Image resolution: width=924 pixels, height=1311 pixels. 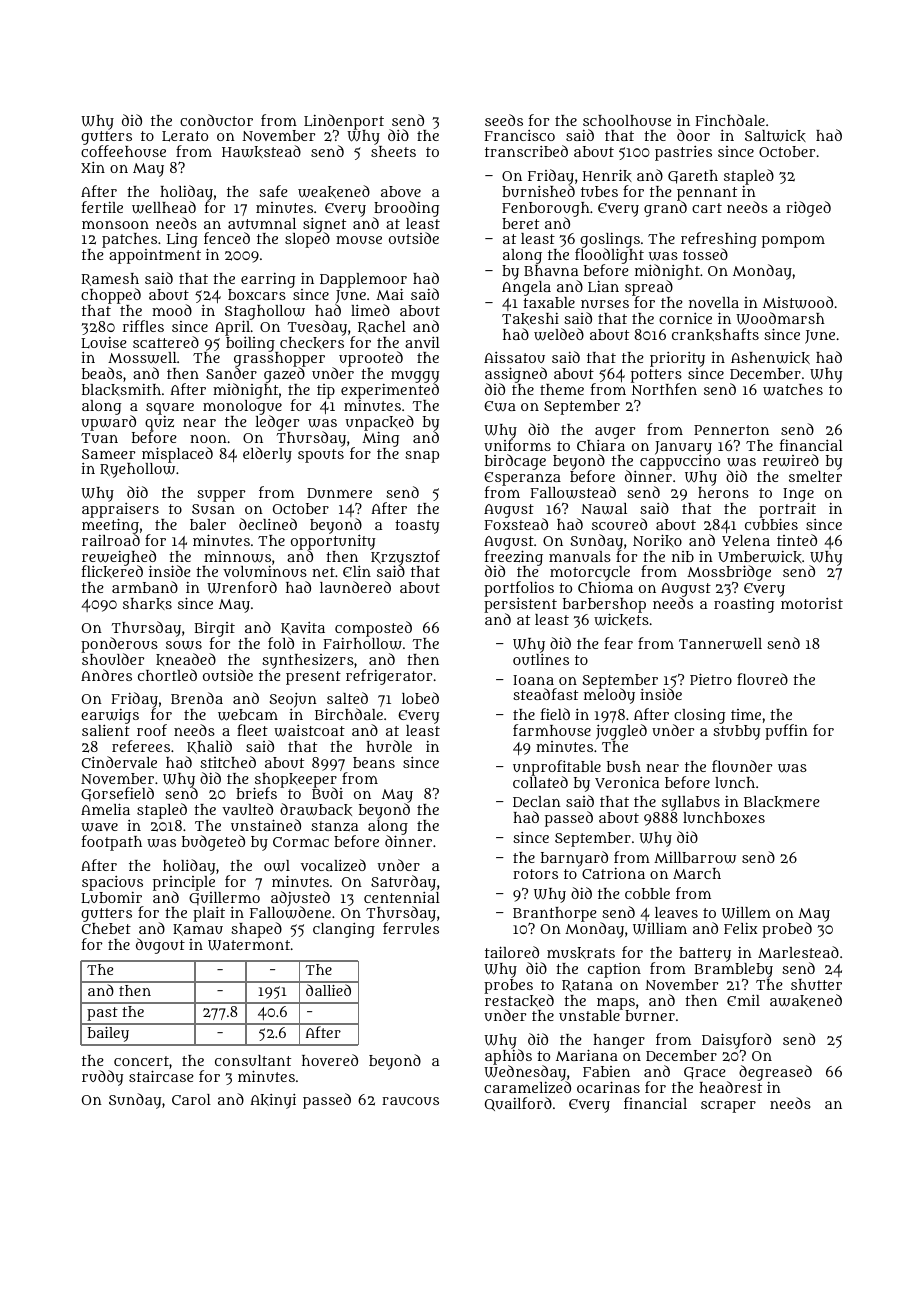 What do you see at coordinates (115, 225) in the document?
I see `monsoon` at bounding box center [115, 225].
